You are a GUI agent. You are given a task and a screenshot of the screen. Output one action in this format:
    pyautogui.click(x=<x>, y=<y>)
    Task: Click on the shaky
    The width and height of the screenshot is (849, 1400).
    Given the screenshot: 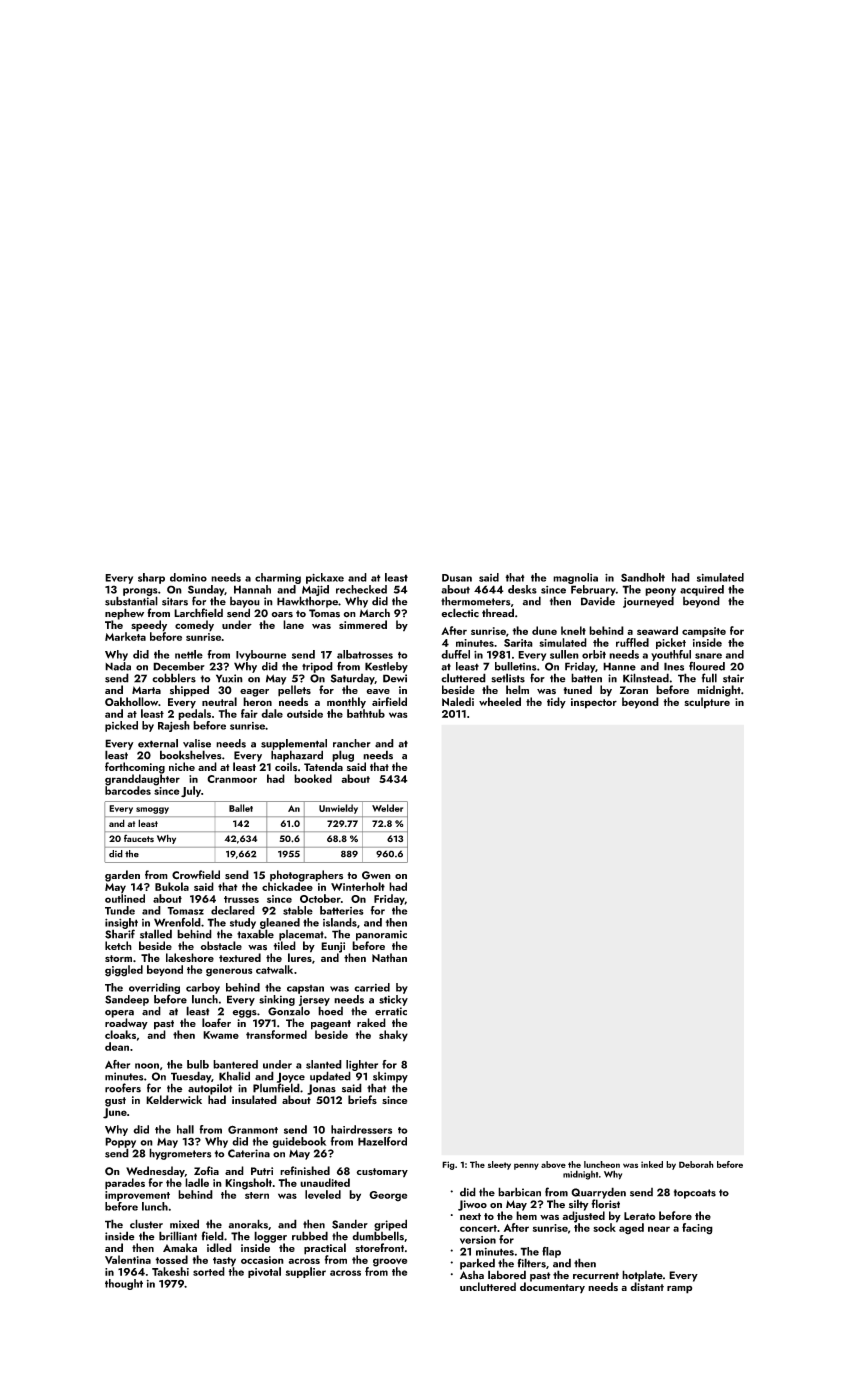 What is the action you would take?
    pyautogui.click(x=393, y=1036)
